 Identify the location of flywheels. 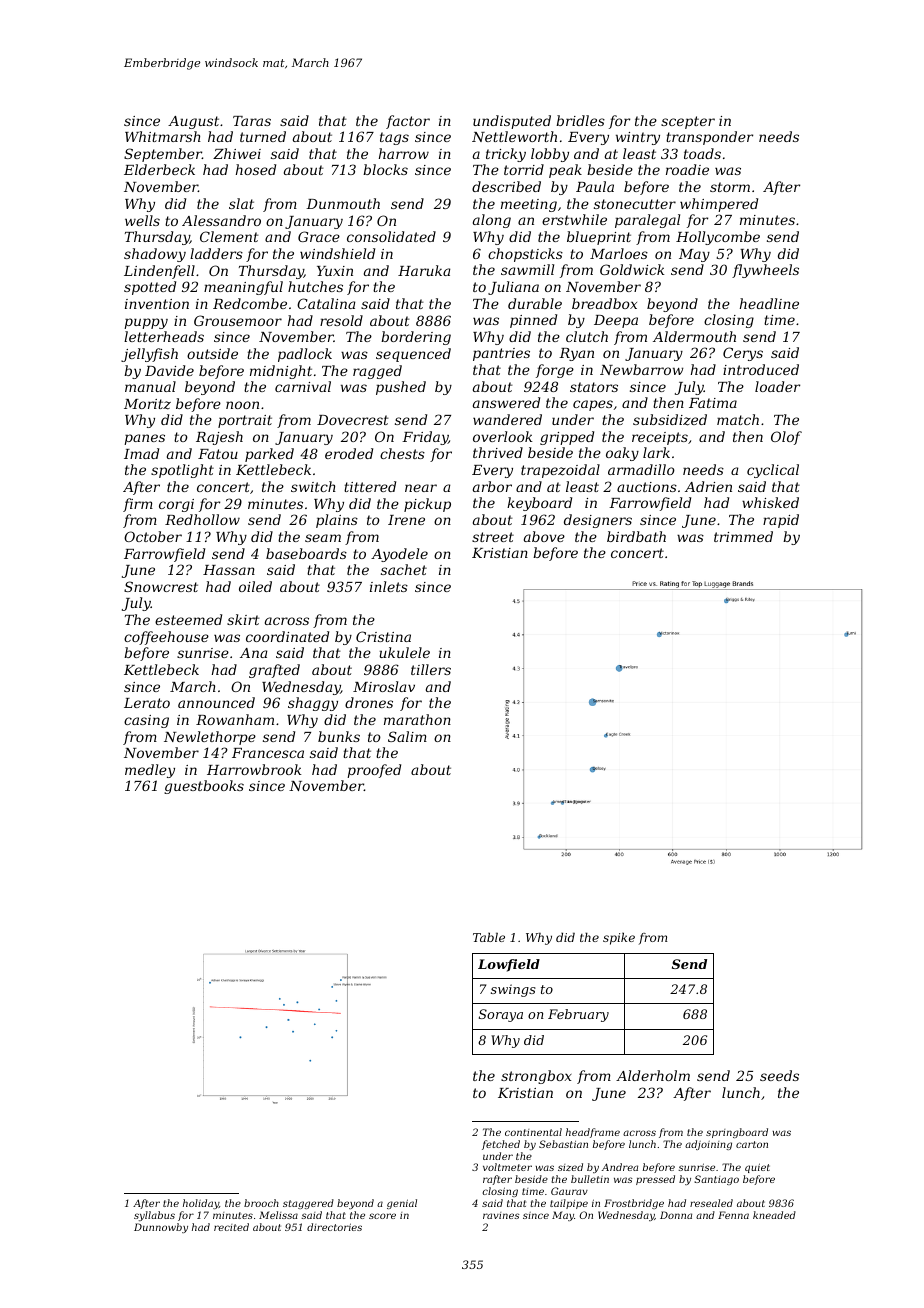
(765, 271).
